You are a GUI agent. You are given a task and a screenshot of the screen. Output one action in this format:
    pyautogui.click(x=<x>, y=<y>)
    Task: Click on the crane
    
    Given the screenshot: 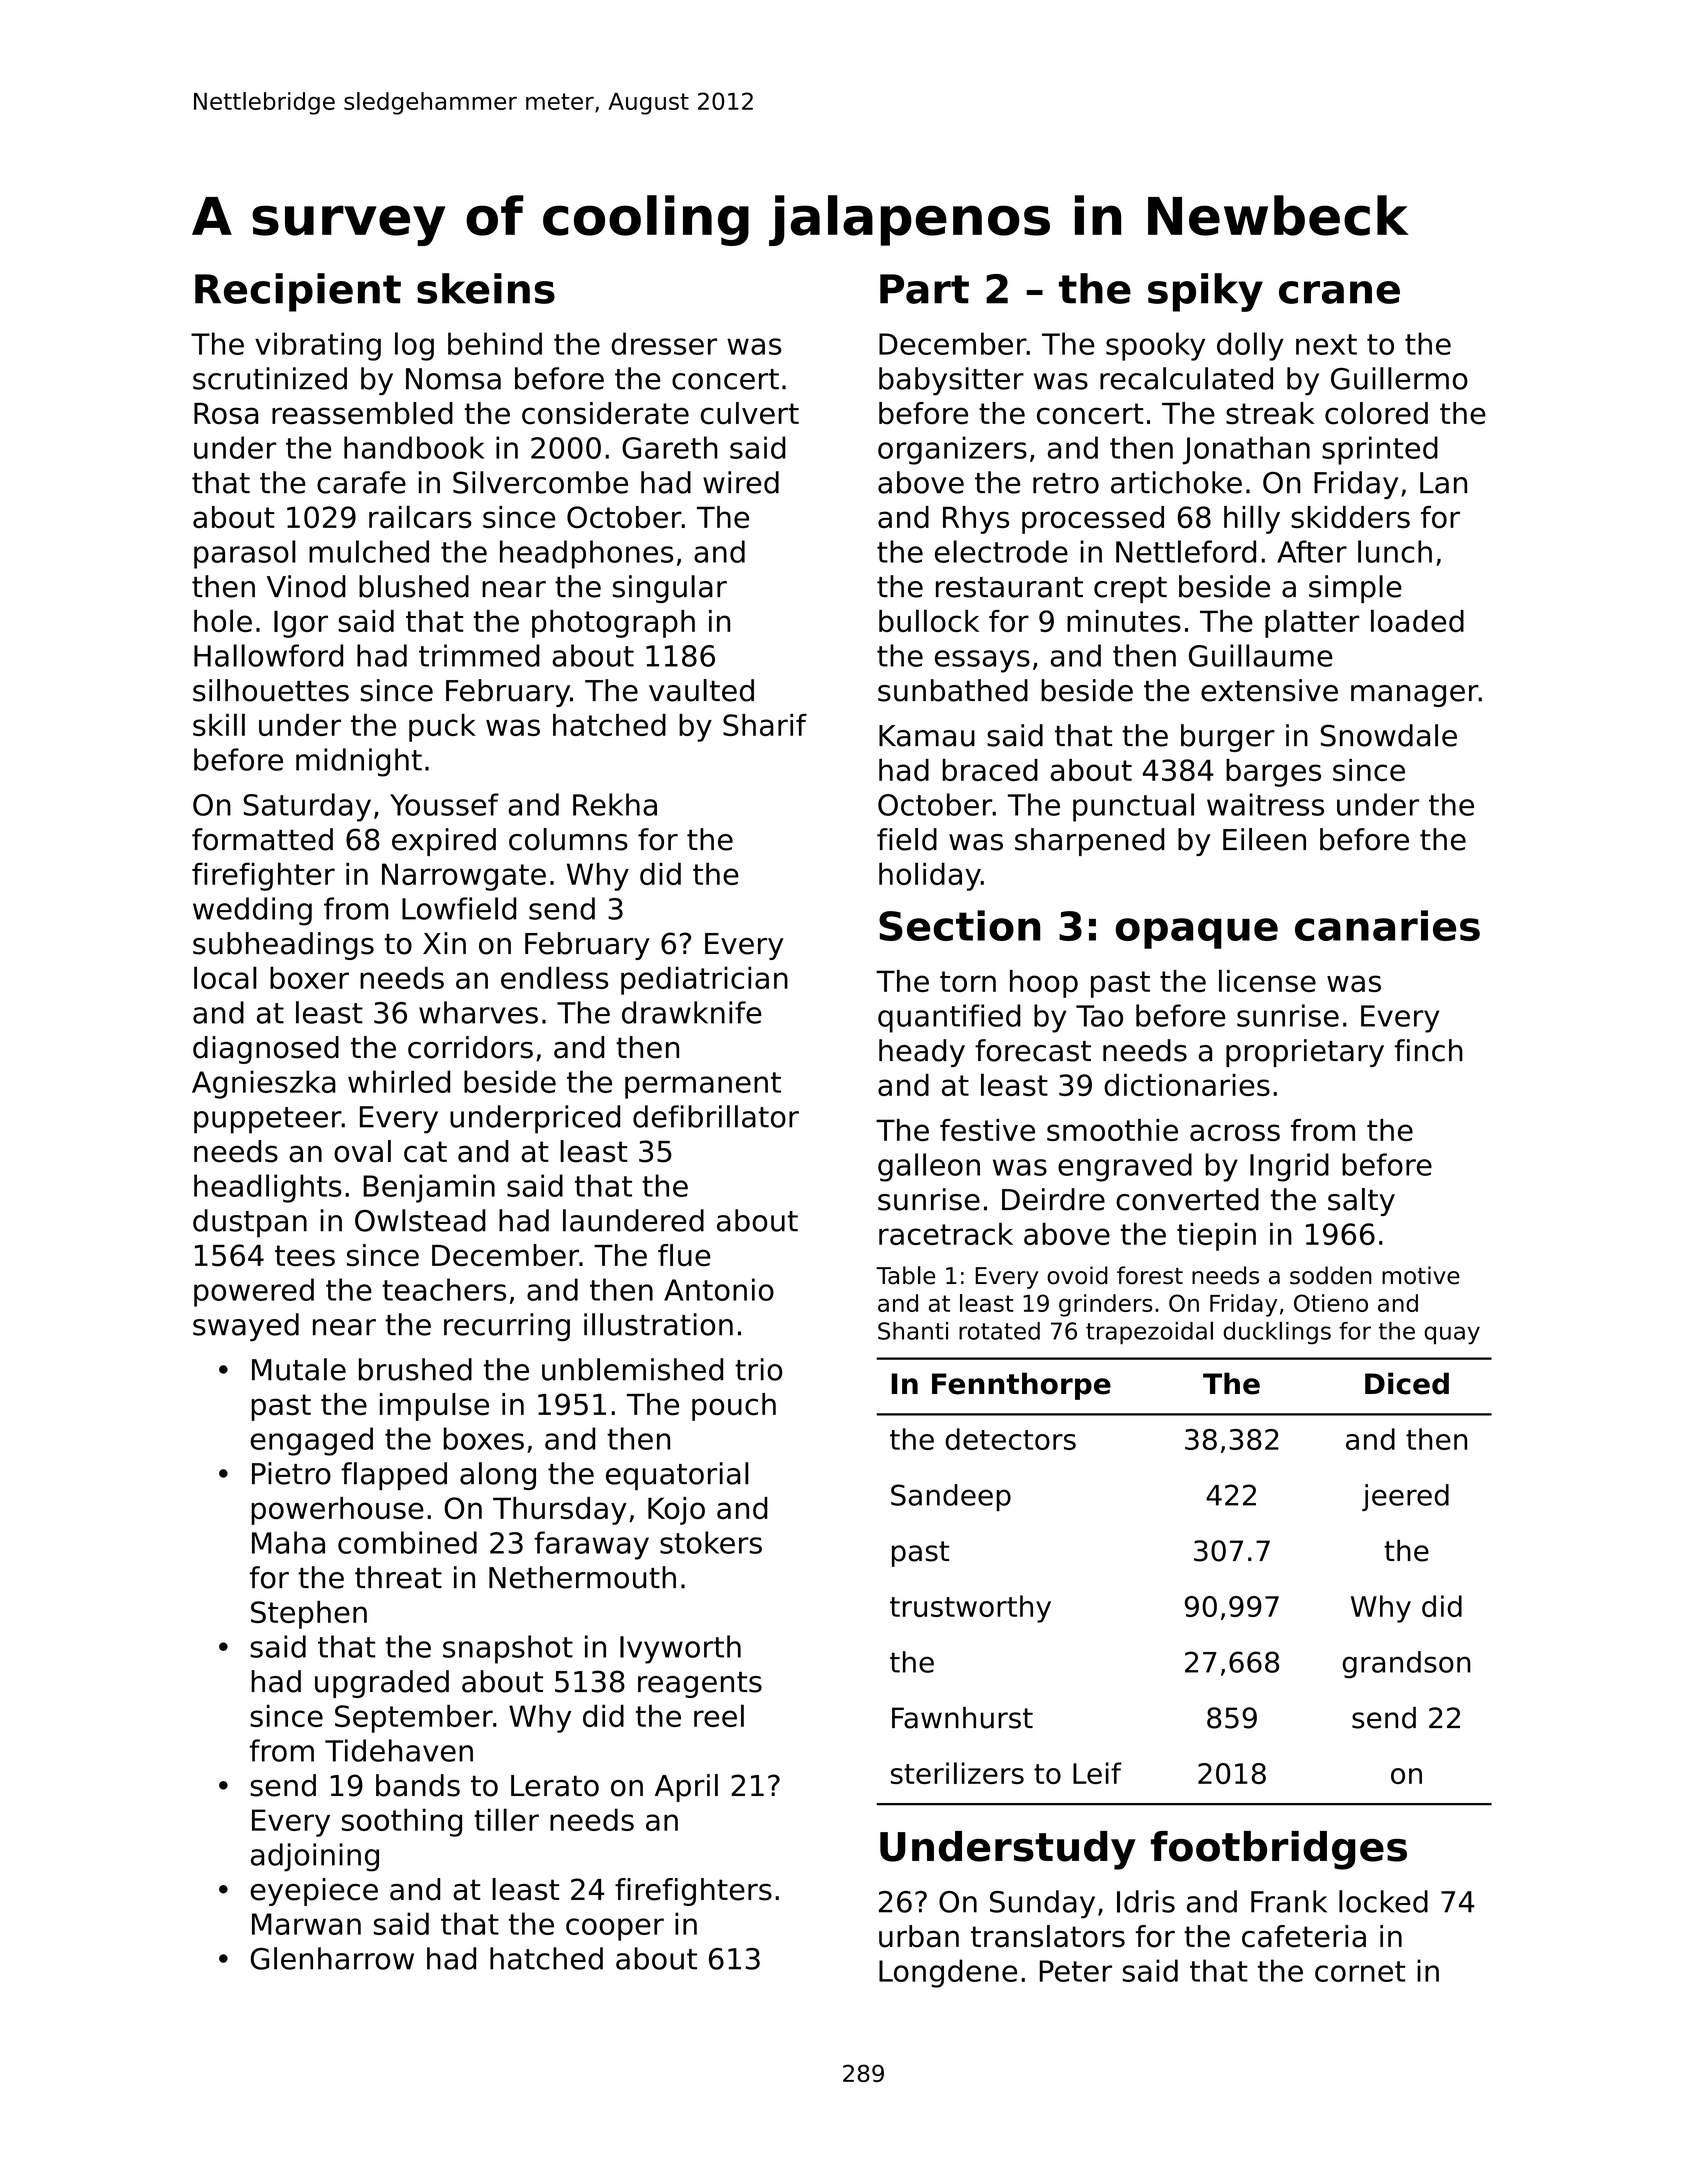 What is the action you would take?
    pyautogui.click(x=1339, y=292)
